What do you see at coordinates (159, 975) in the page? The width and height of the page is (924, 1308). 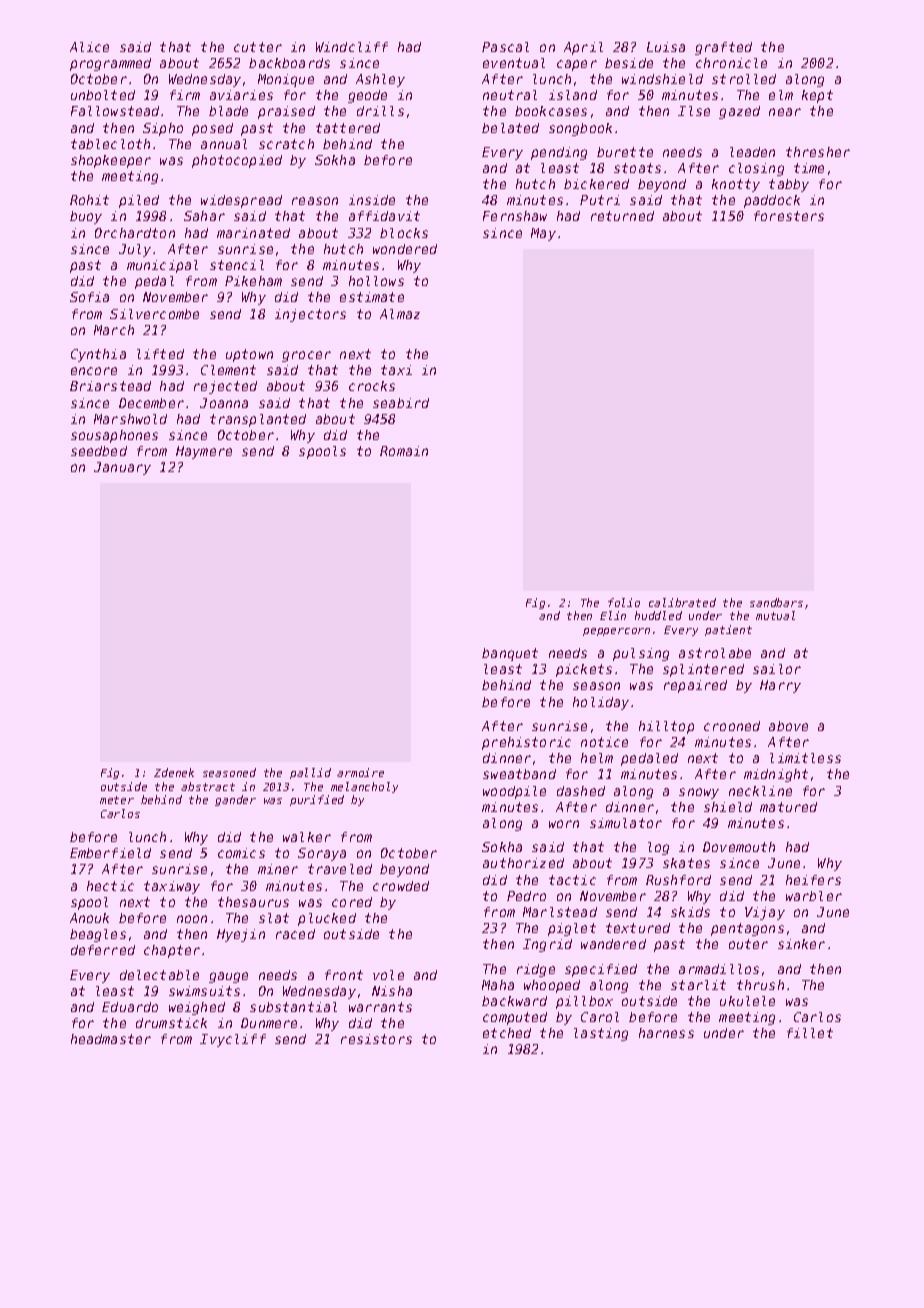 I see `delectable` at bounding box center [159, 975].
